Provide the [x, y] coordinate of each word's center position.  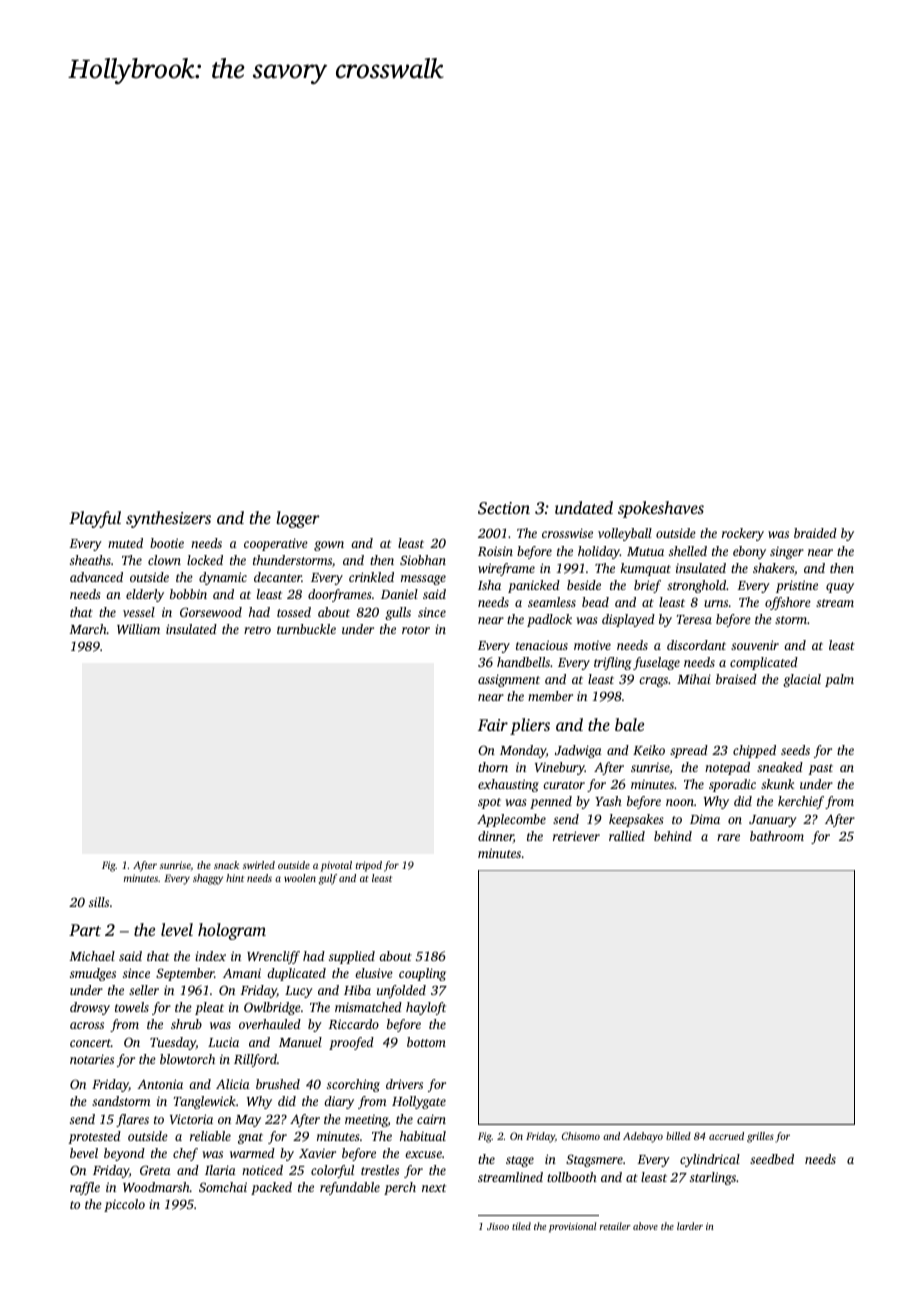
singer [787, 552]
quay [840, 588]
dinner [496, 837]
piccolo [124, 1205]
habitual [423, 1136]
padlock [549, 620]
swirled [259, 865]
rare [728, 837]
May [248, 1121]
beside [584, 585]
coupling [422, 974]
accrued [726, 1136]
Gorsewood [211, 612]
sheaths [90, 560]
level [177, 929]
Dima [705, 819]
